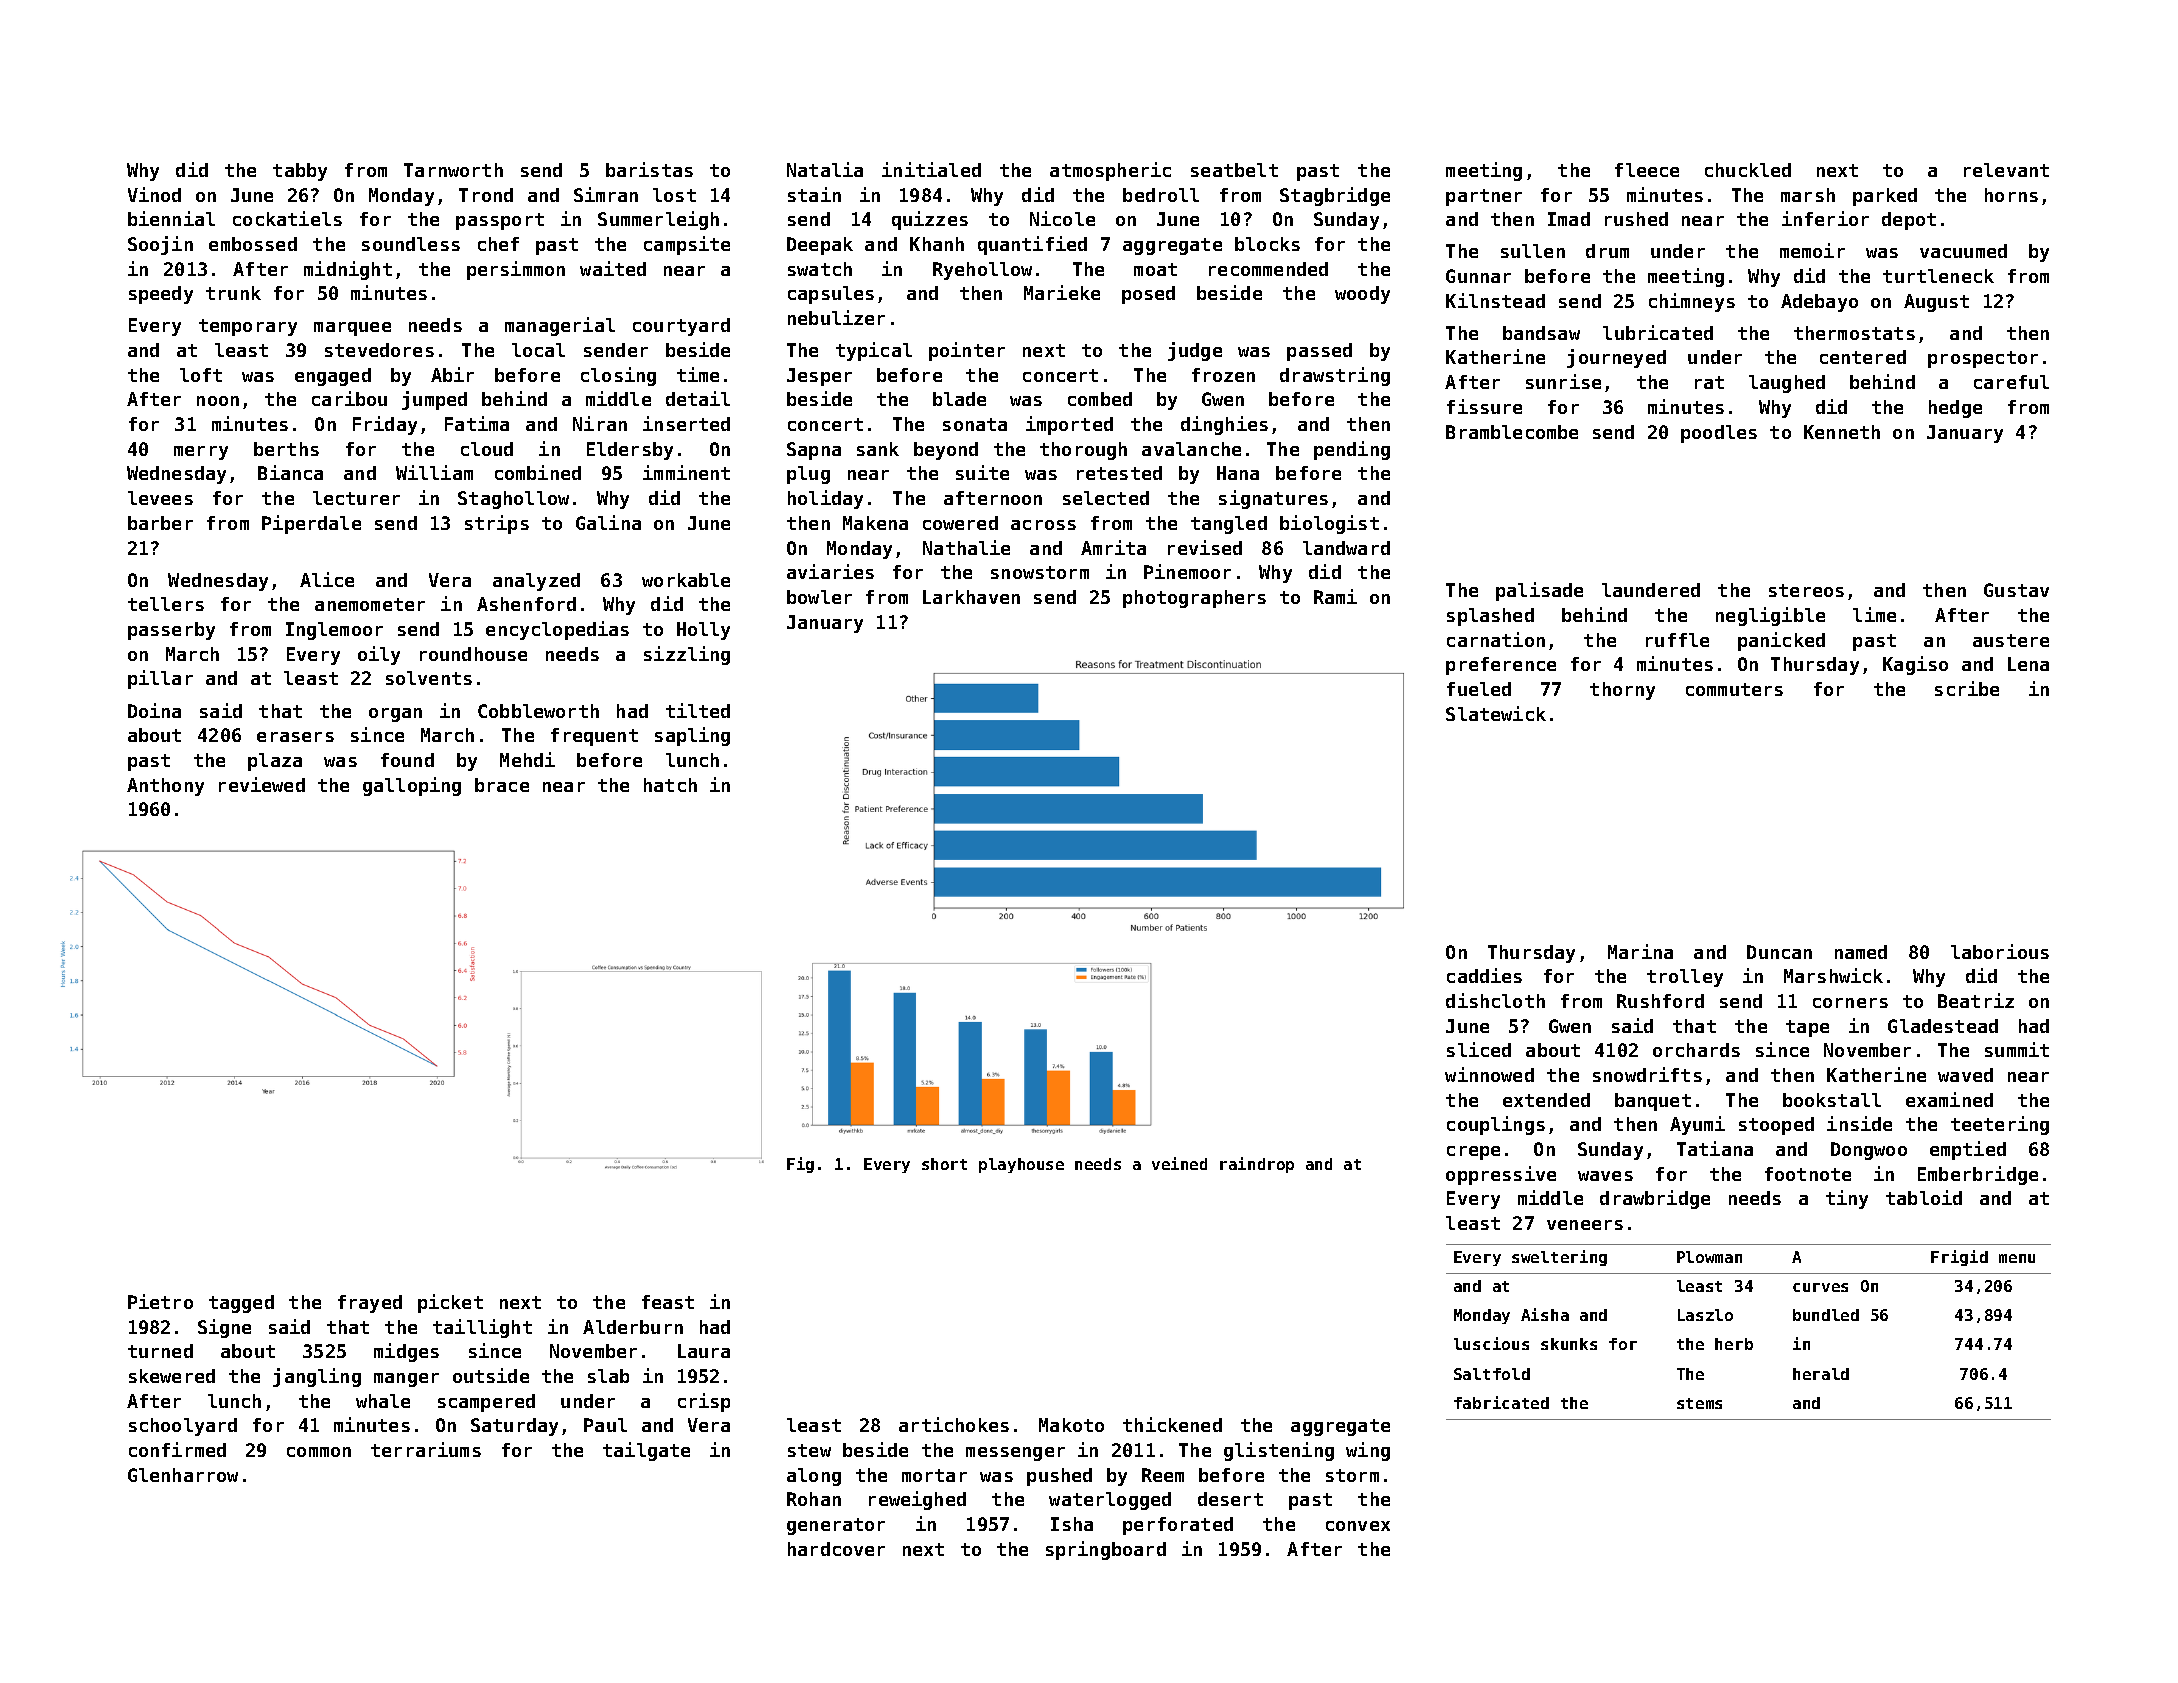 Image resolution: width=2178 pixels, height=1683 pixels. I want to click on William, so click(434, 472).
